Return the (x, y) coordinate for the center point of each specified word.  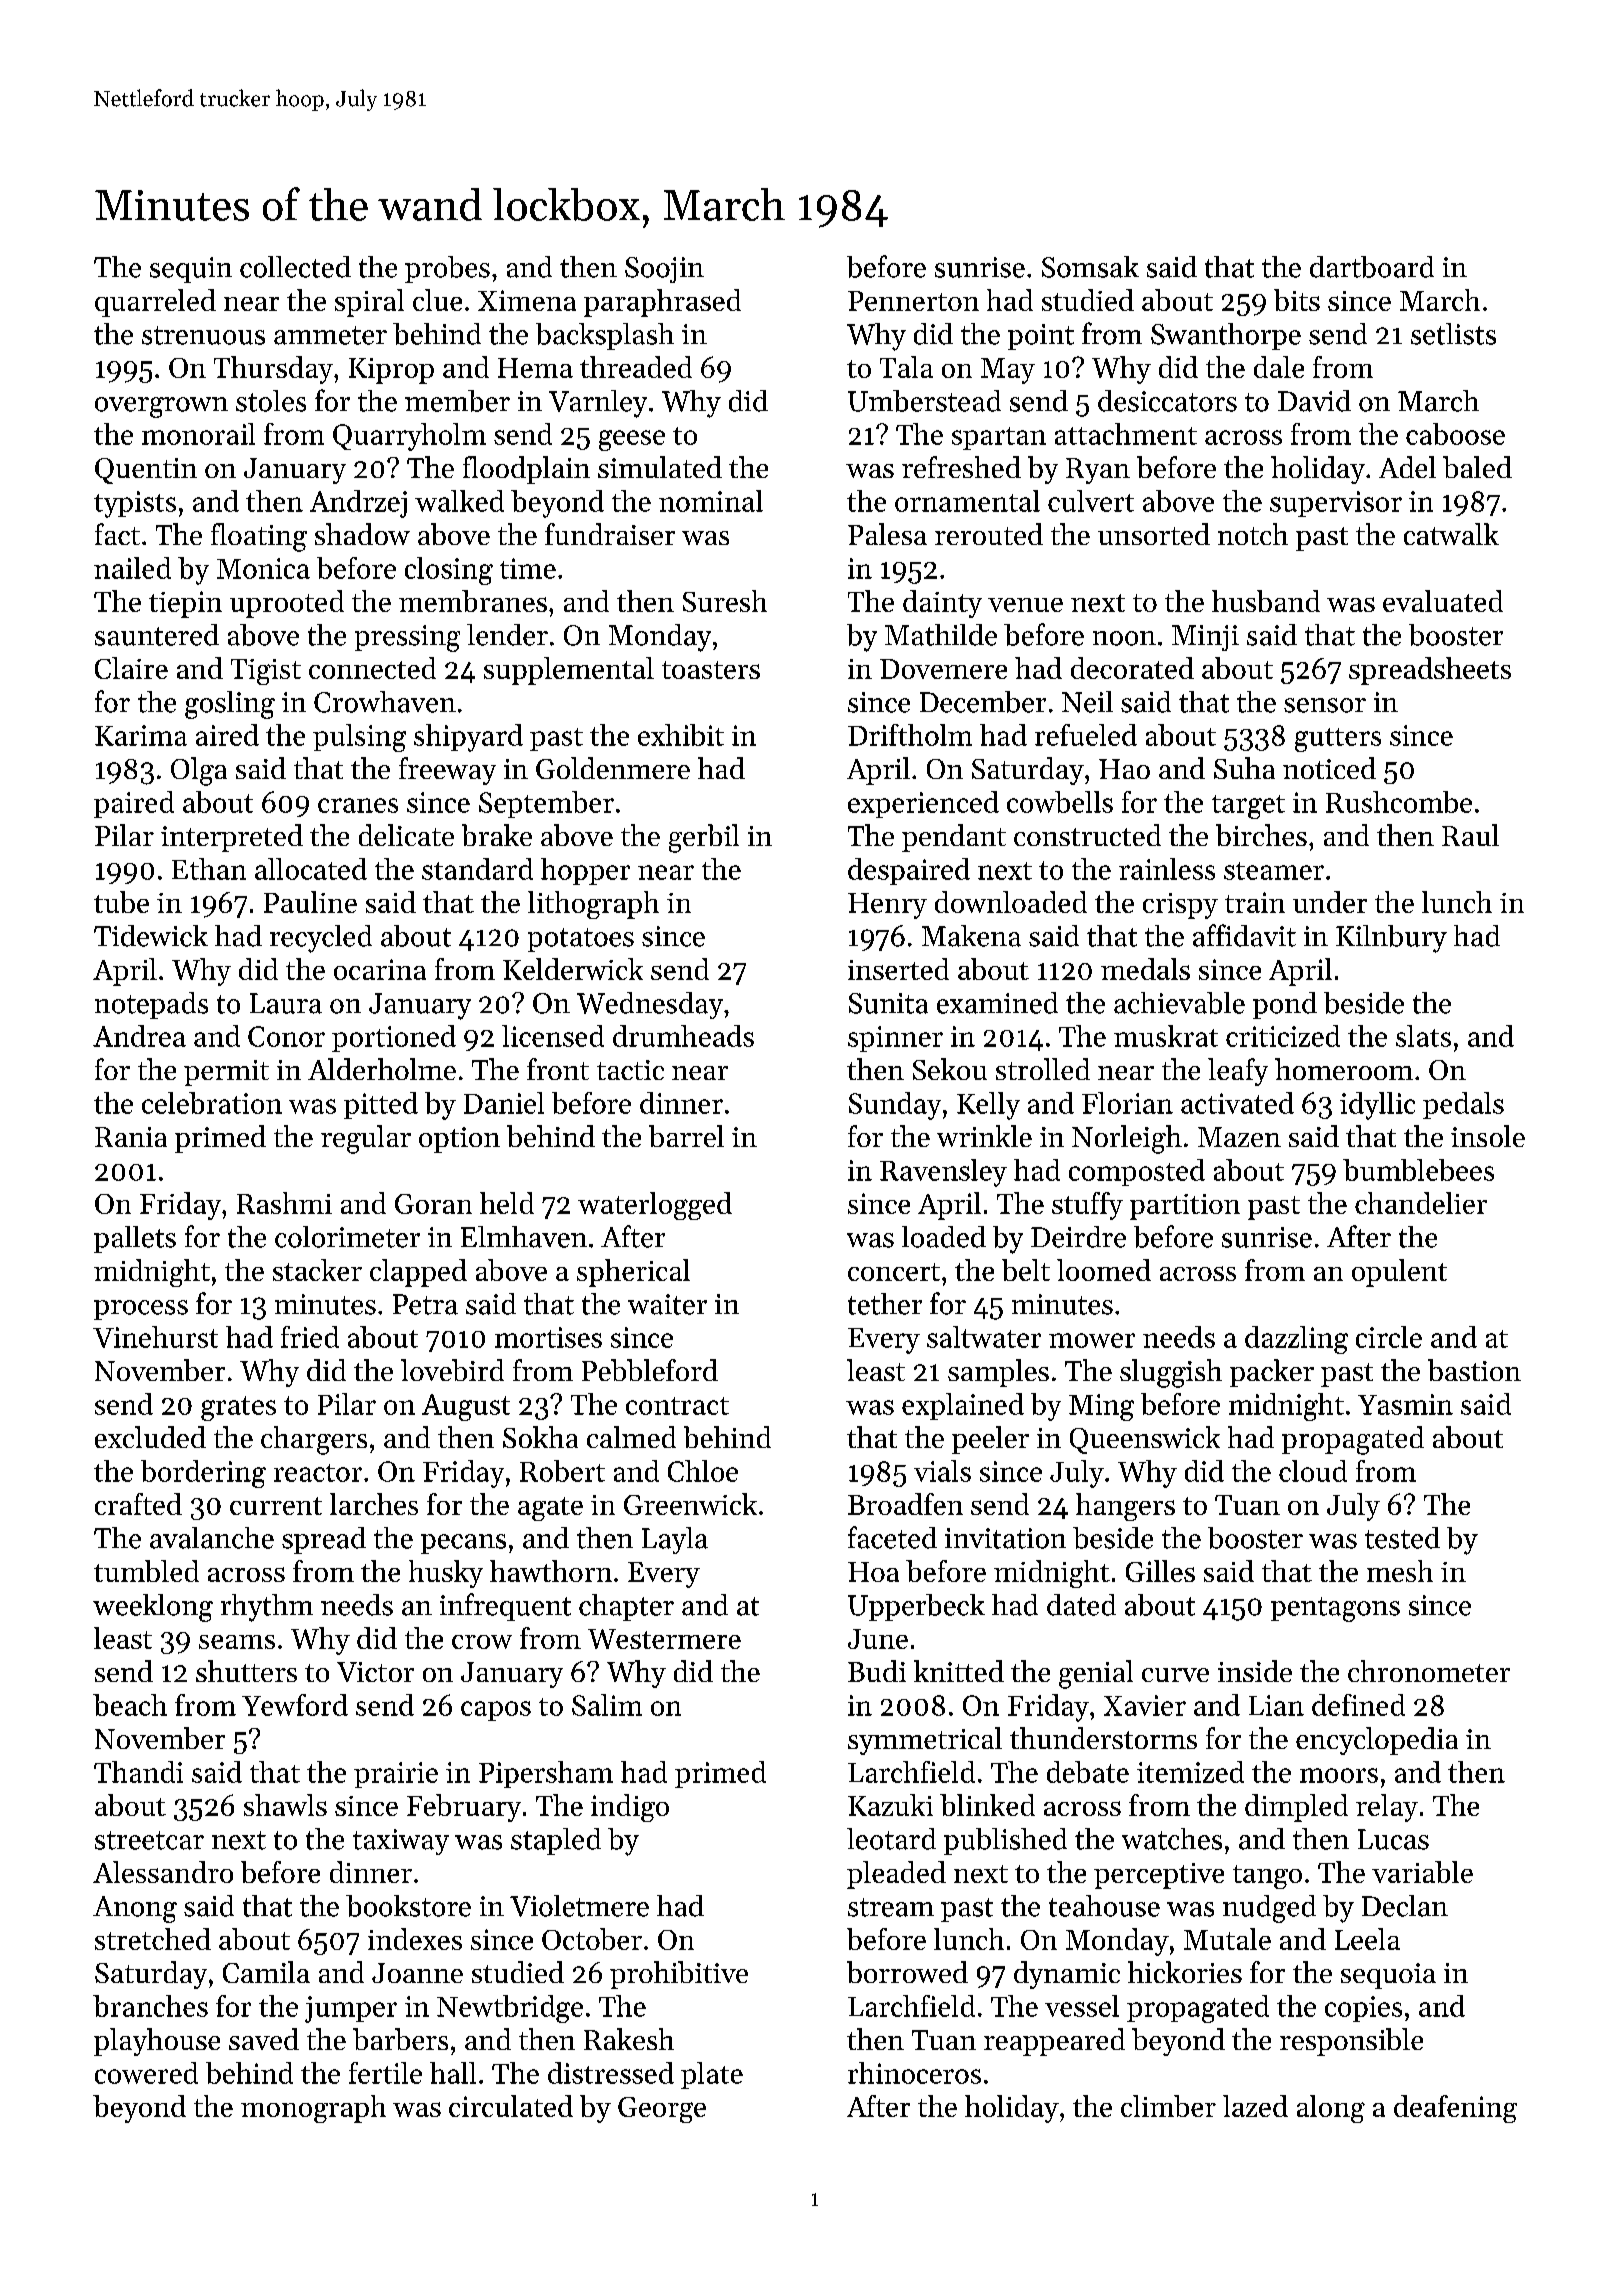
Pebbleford (650, 1370)
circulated (511, 2106)
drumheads (683, 1036)
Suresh (725, 601)
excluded (150, 1437)
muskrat (1166, 1036)
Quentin (146, 471)
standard (477, 869)
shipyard (468, 738)
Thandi (138, 1772)
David (1314, 401)
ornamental (967, 501)
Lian (1276, 1705)
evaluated (1443, 601)
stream (891, 1907)
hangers (1125, 1507)
